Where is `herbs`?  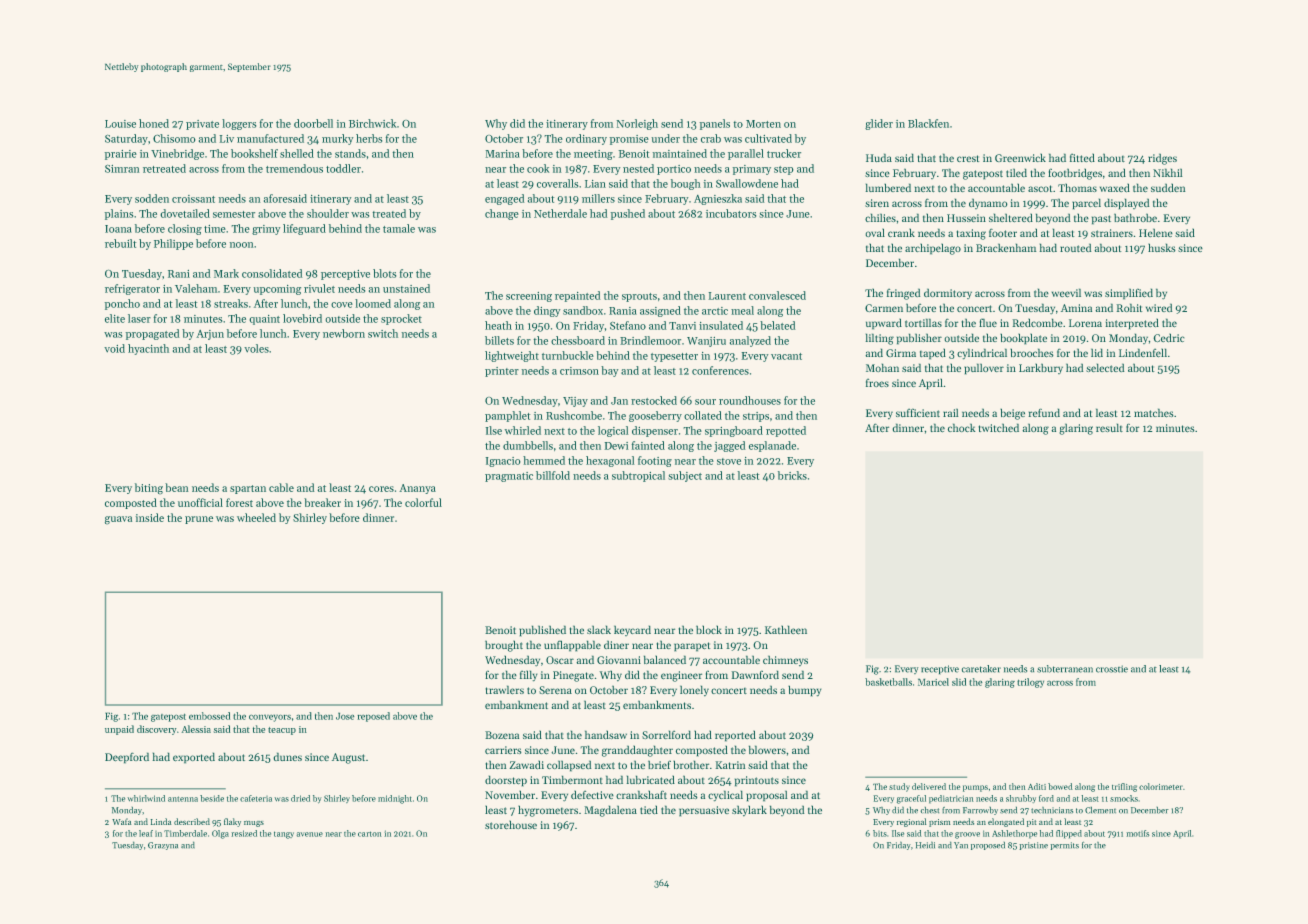 herbs is located at coordinates (369, 138).
